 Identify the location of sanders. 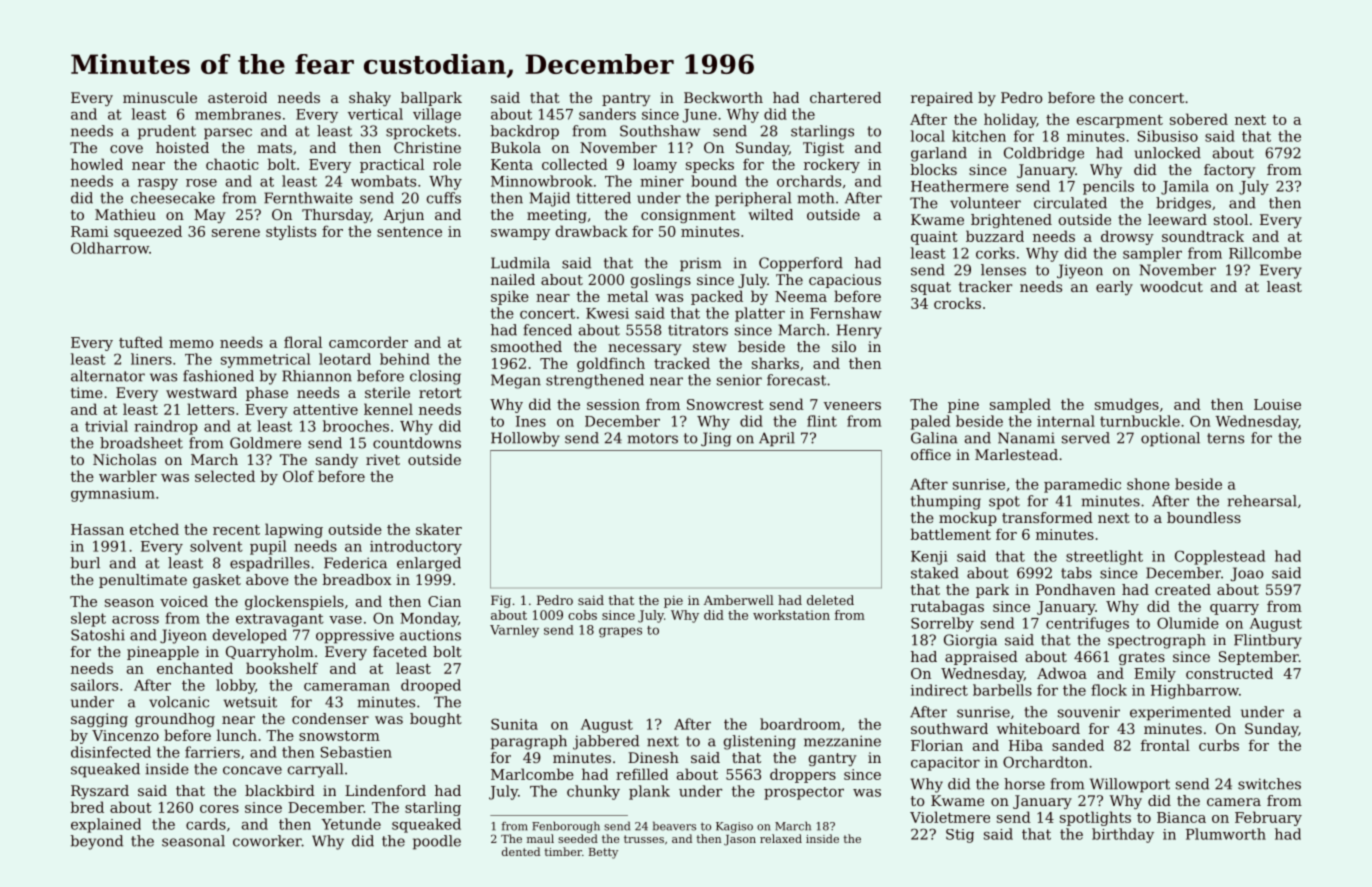
(607, 114).
